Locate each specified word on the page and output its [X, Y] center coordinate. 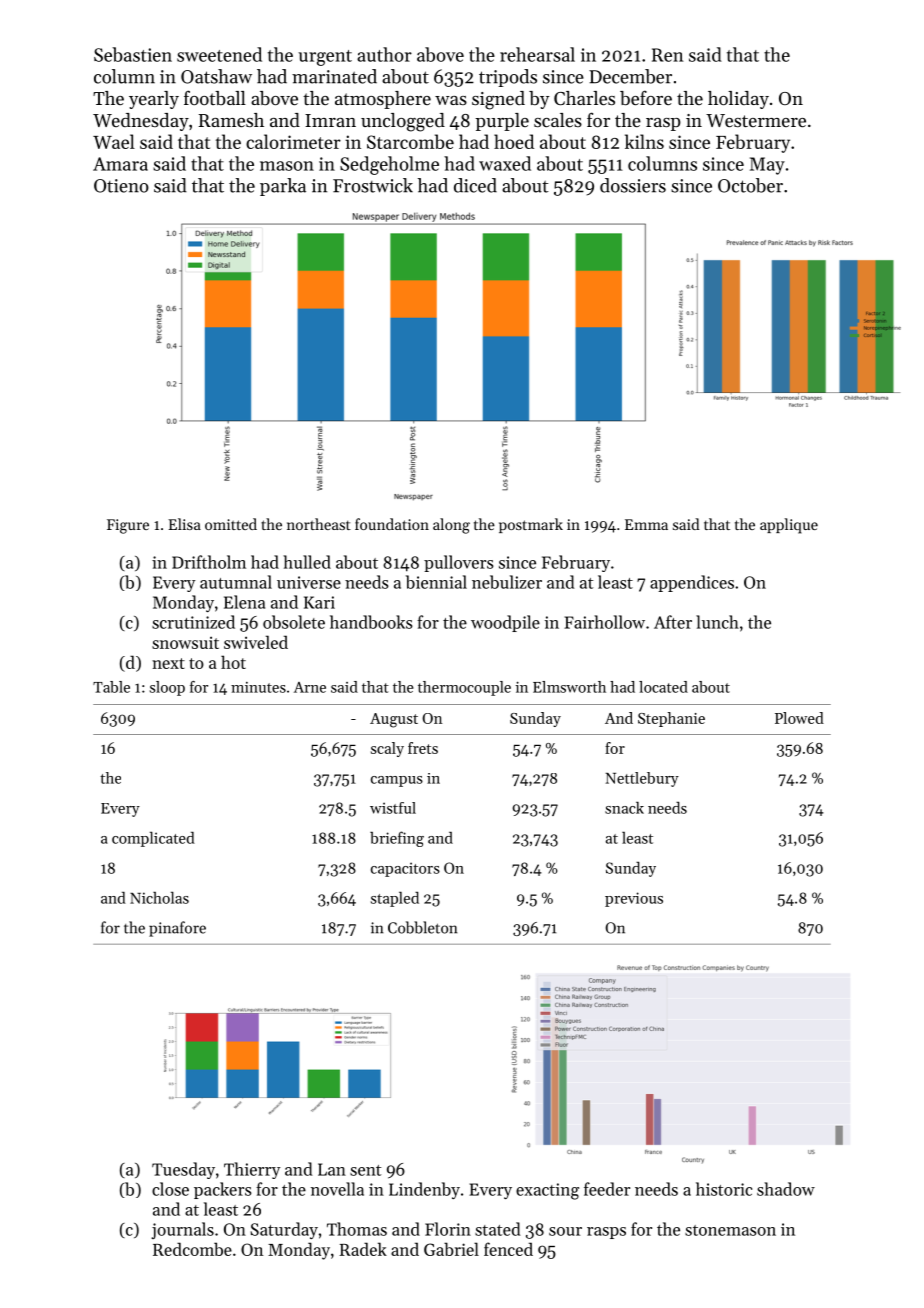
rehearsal [537, 54]
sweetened [219, 54]
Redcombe [192, 1249]
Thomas [357, 1229]
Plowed [799, 718]
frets [423, 748]
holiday [738, 100]
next [168, 663]
